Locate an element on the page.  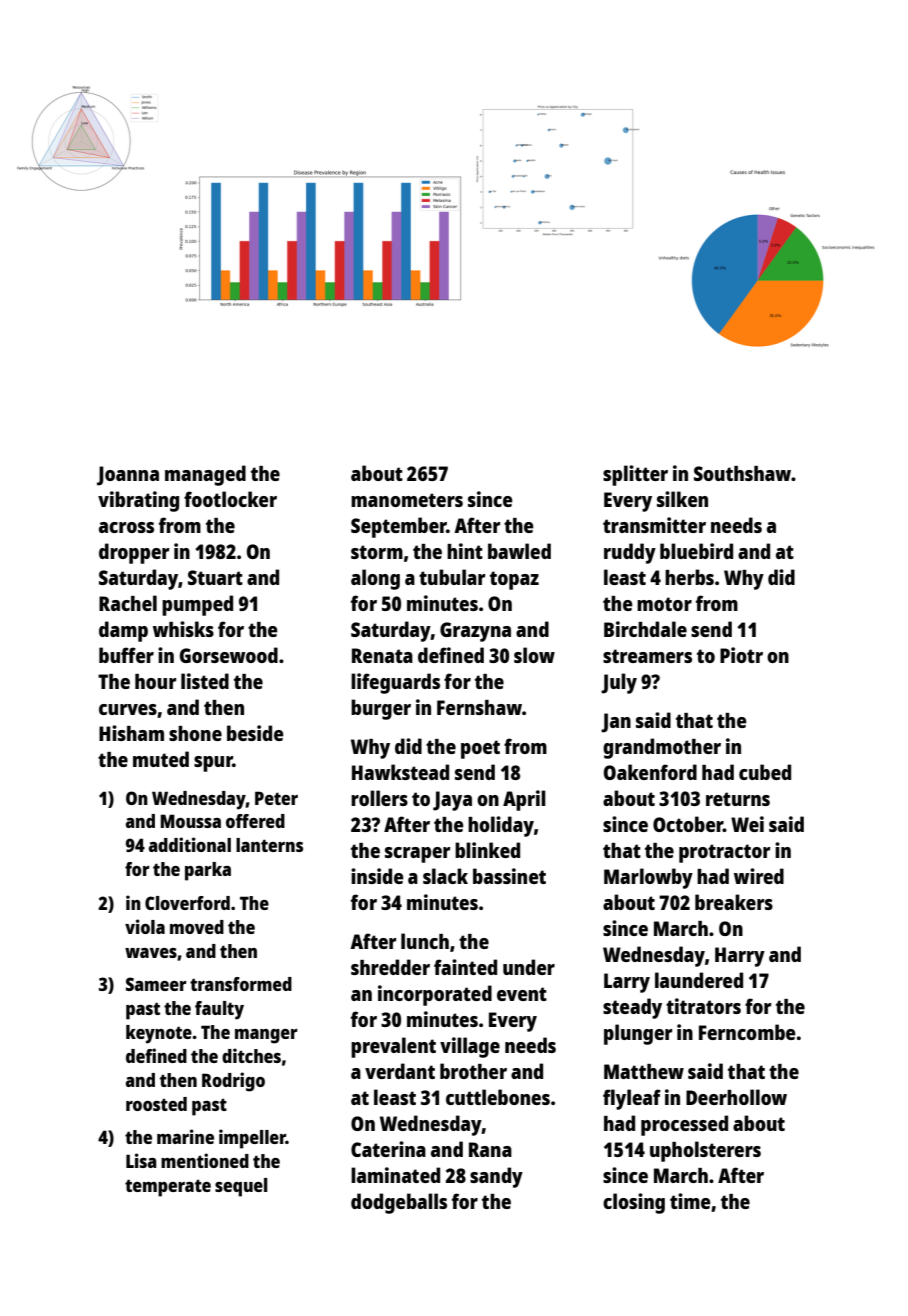
Southshaw is located at coordinates (742, 473).
